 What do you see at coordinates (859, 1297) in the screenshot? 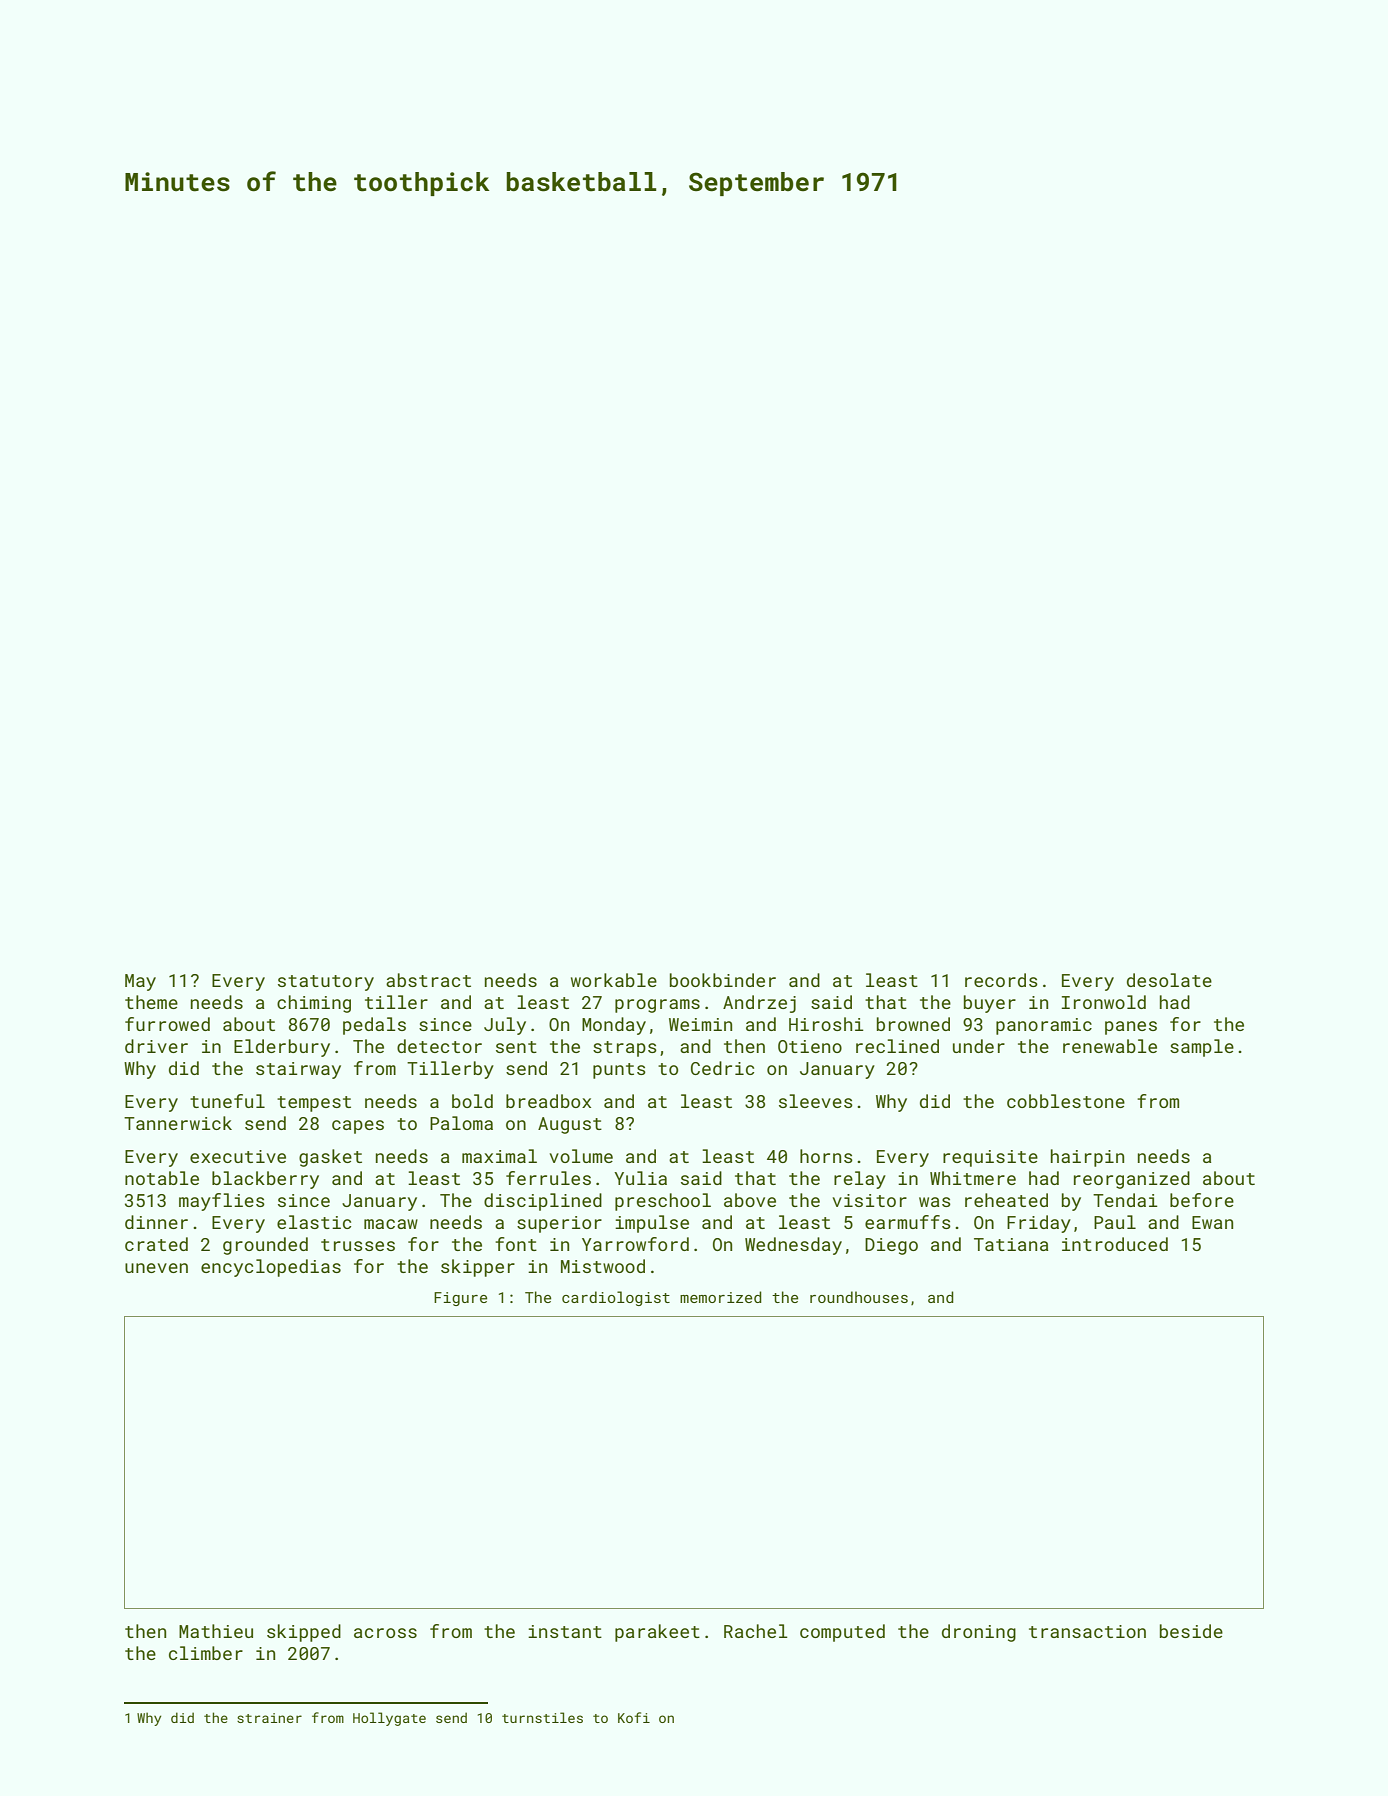
I see `roundhouses` at bounding box center [859, 1297].
